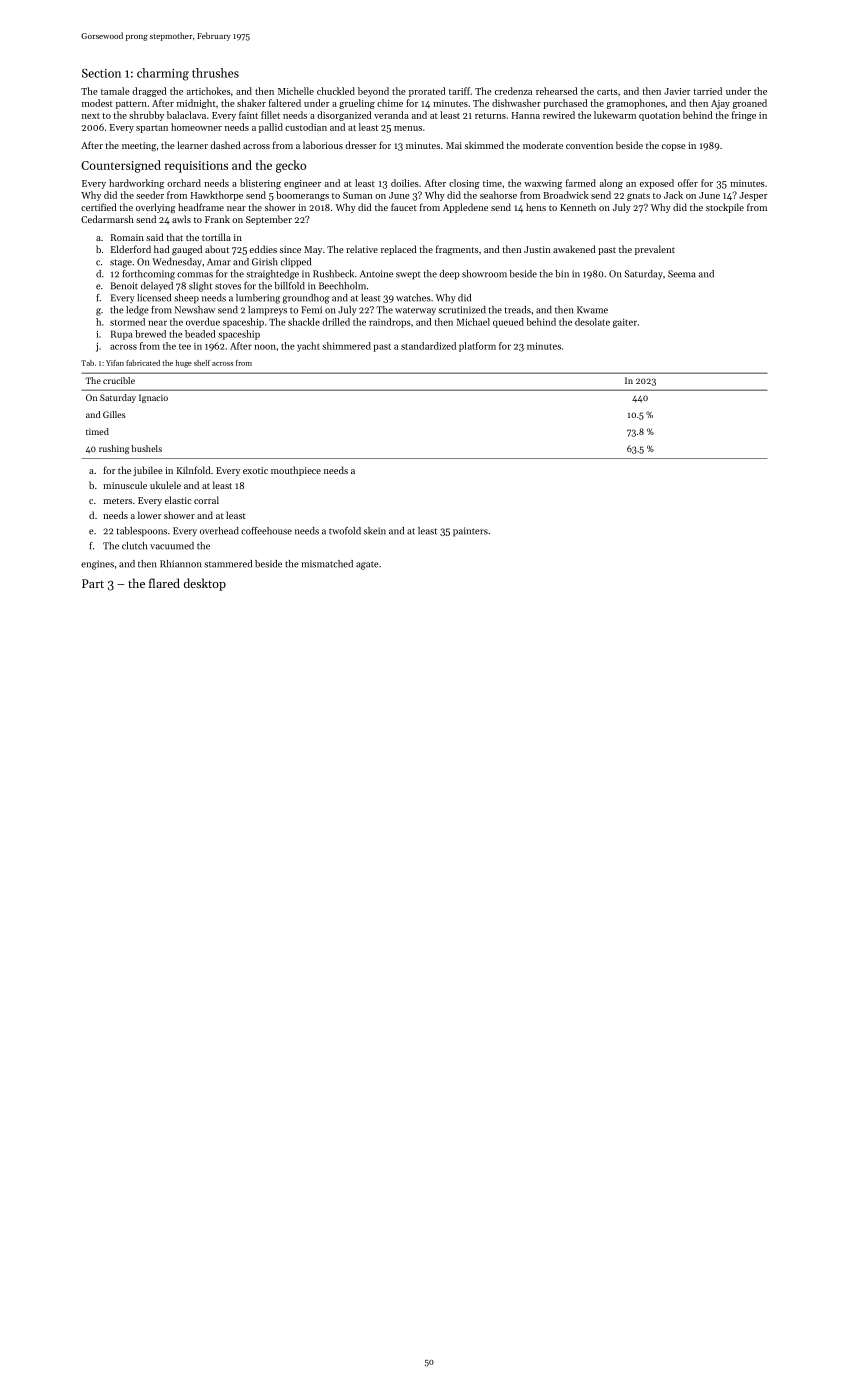  I want to click on doilies, so click(405, 183).
